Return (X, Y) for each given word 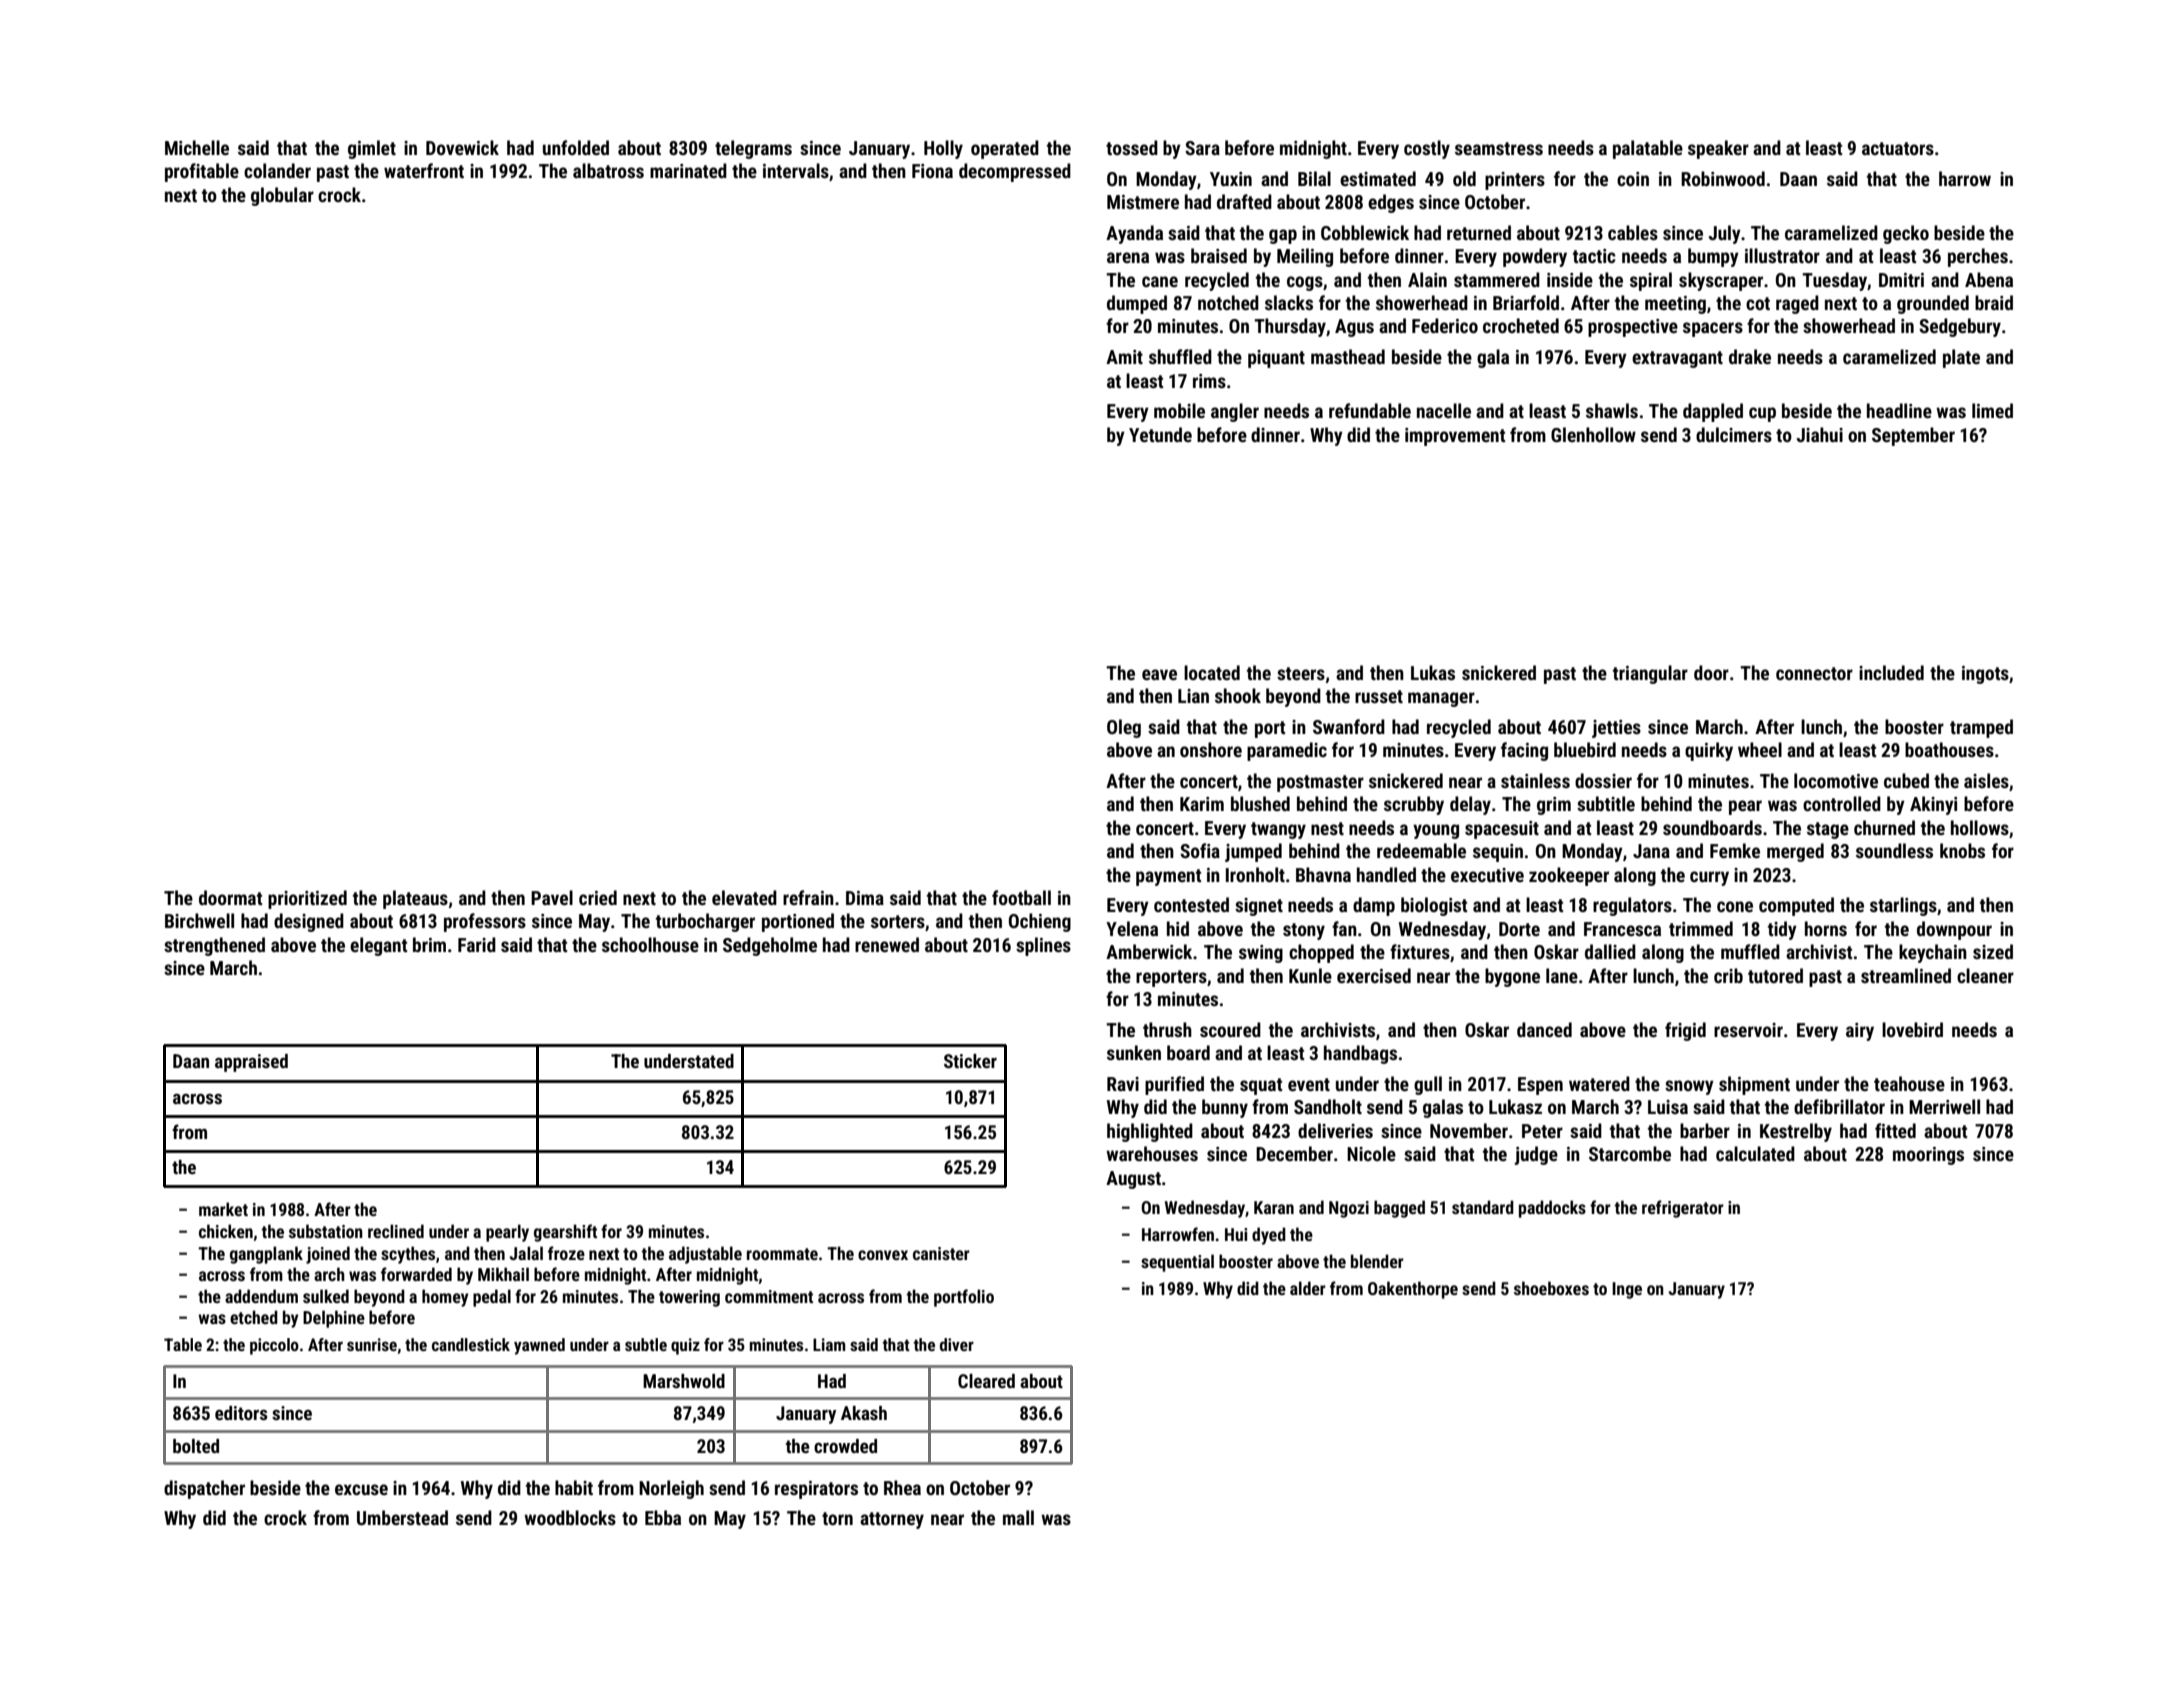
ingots (1985, 675)
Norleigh (671, 1489)
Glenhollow (1593, 434)
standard (1483, 1207)
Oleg (1124, 728)
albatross (608, 170)
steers (1301, 673)
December (1294, 1153)
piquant (1276, 359)
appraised (251, 1063)
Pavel (552, 897)
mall (1018, 1517)
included (1891, 672)
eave (1159, 674)
